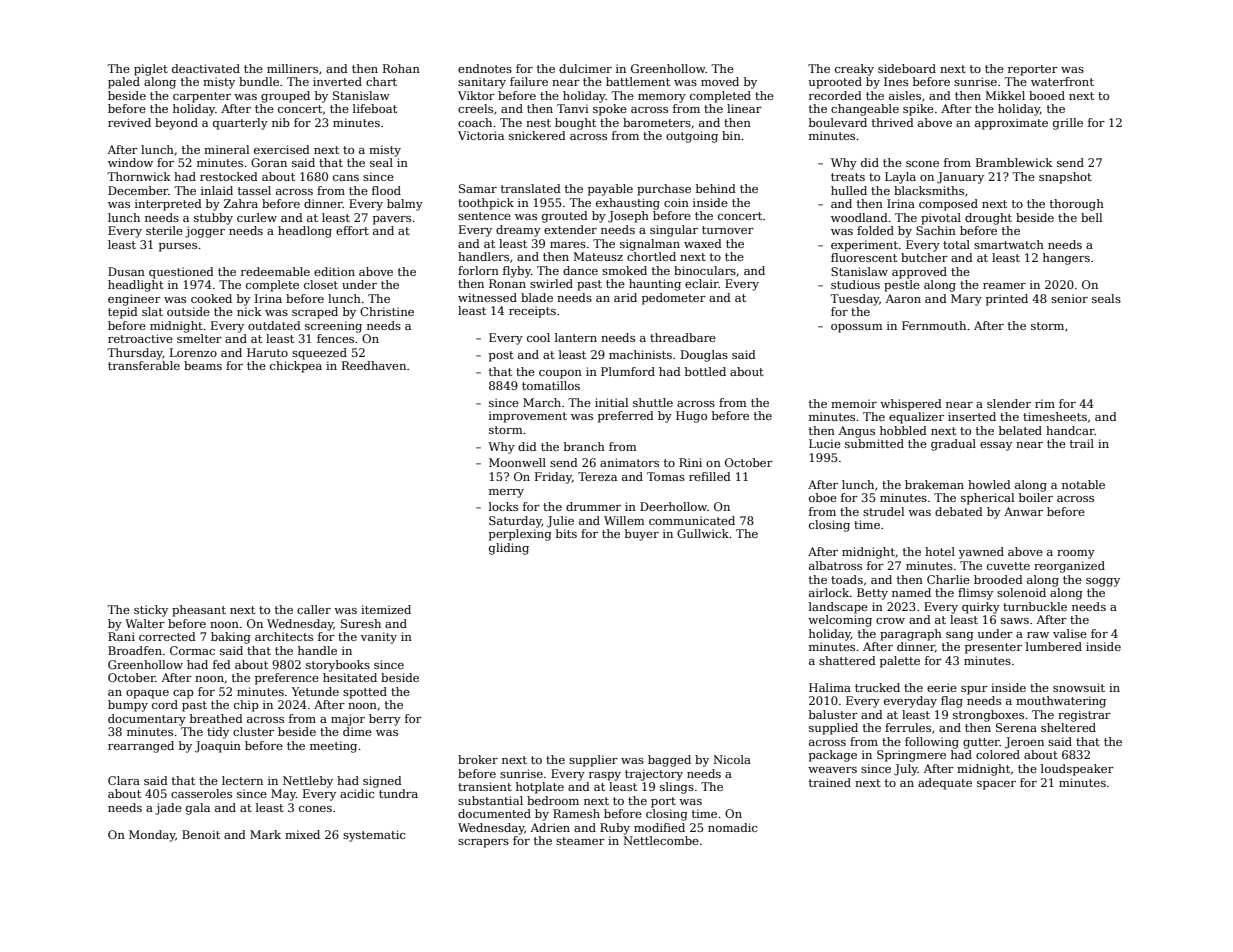  What do you see at coordinates (626, 417) in the screenshot?
I see `preferred` at bounding box center [626, 417].
